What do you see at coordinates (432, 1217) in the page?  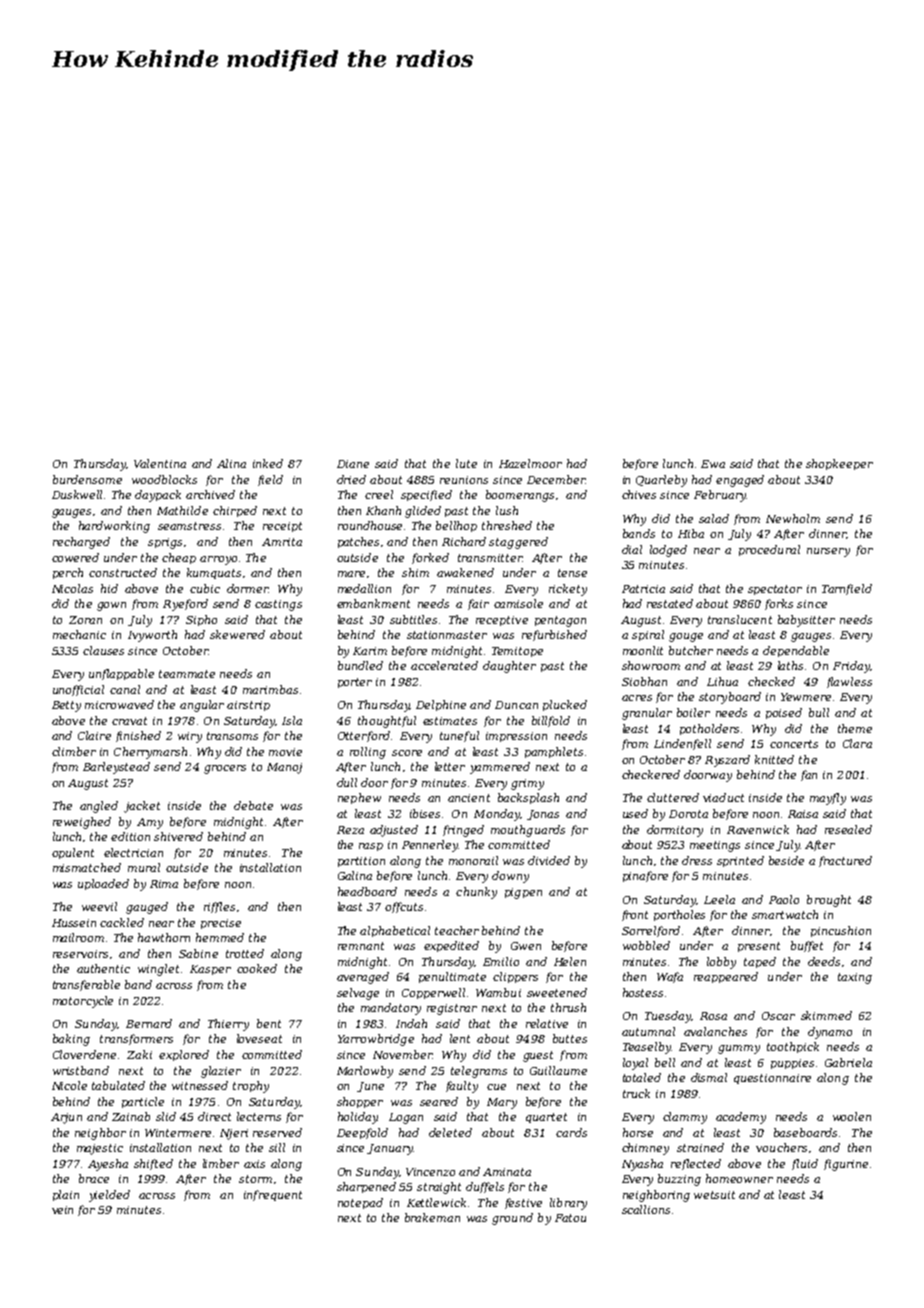 I see `brakeman` at bounding box center [432, 1217].
